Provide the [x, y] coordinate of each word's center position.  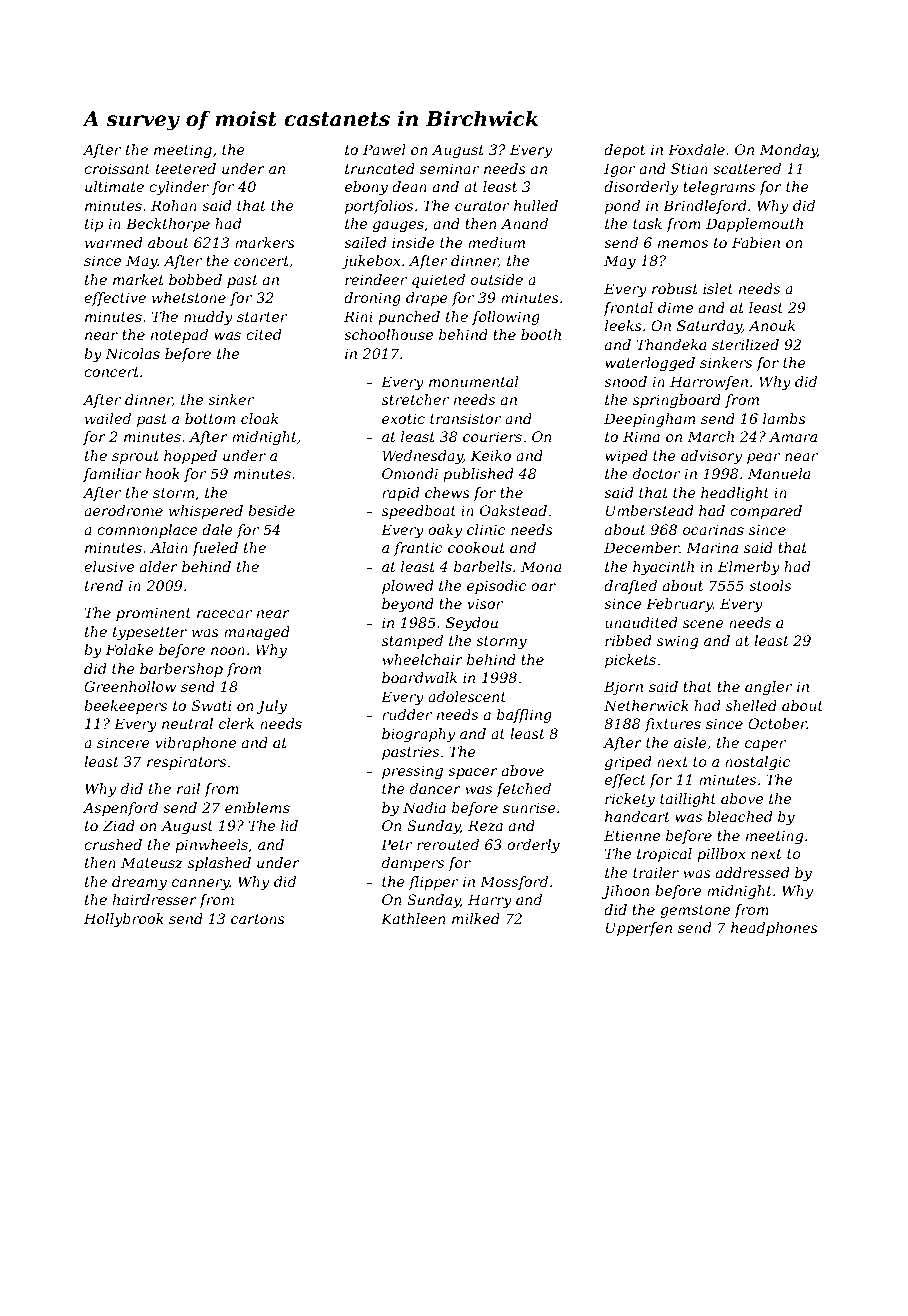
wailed [108, 418]
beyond [408, 605]
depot [624, 151]
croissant [117, 168]
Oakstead [513, 510]
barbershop [181, 670]
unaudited [641, 622]
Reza [485, 826]
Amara [793, 436]
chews [447, 492]
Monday [788, 151]
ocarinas [713, 529]
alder [159, 566]
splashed [219, 864]
